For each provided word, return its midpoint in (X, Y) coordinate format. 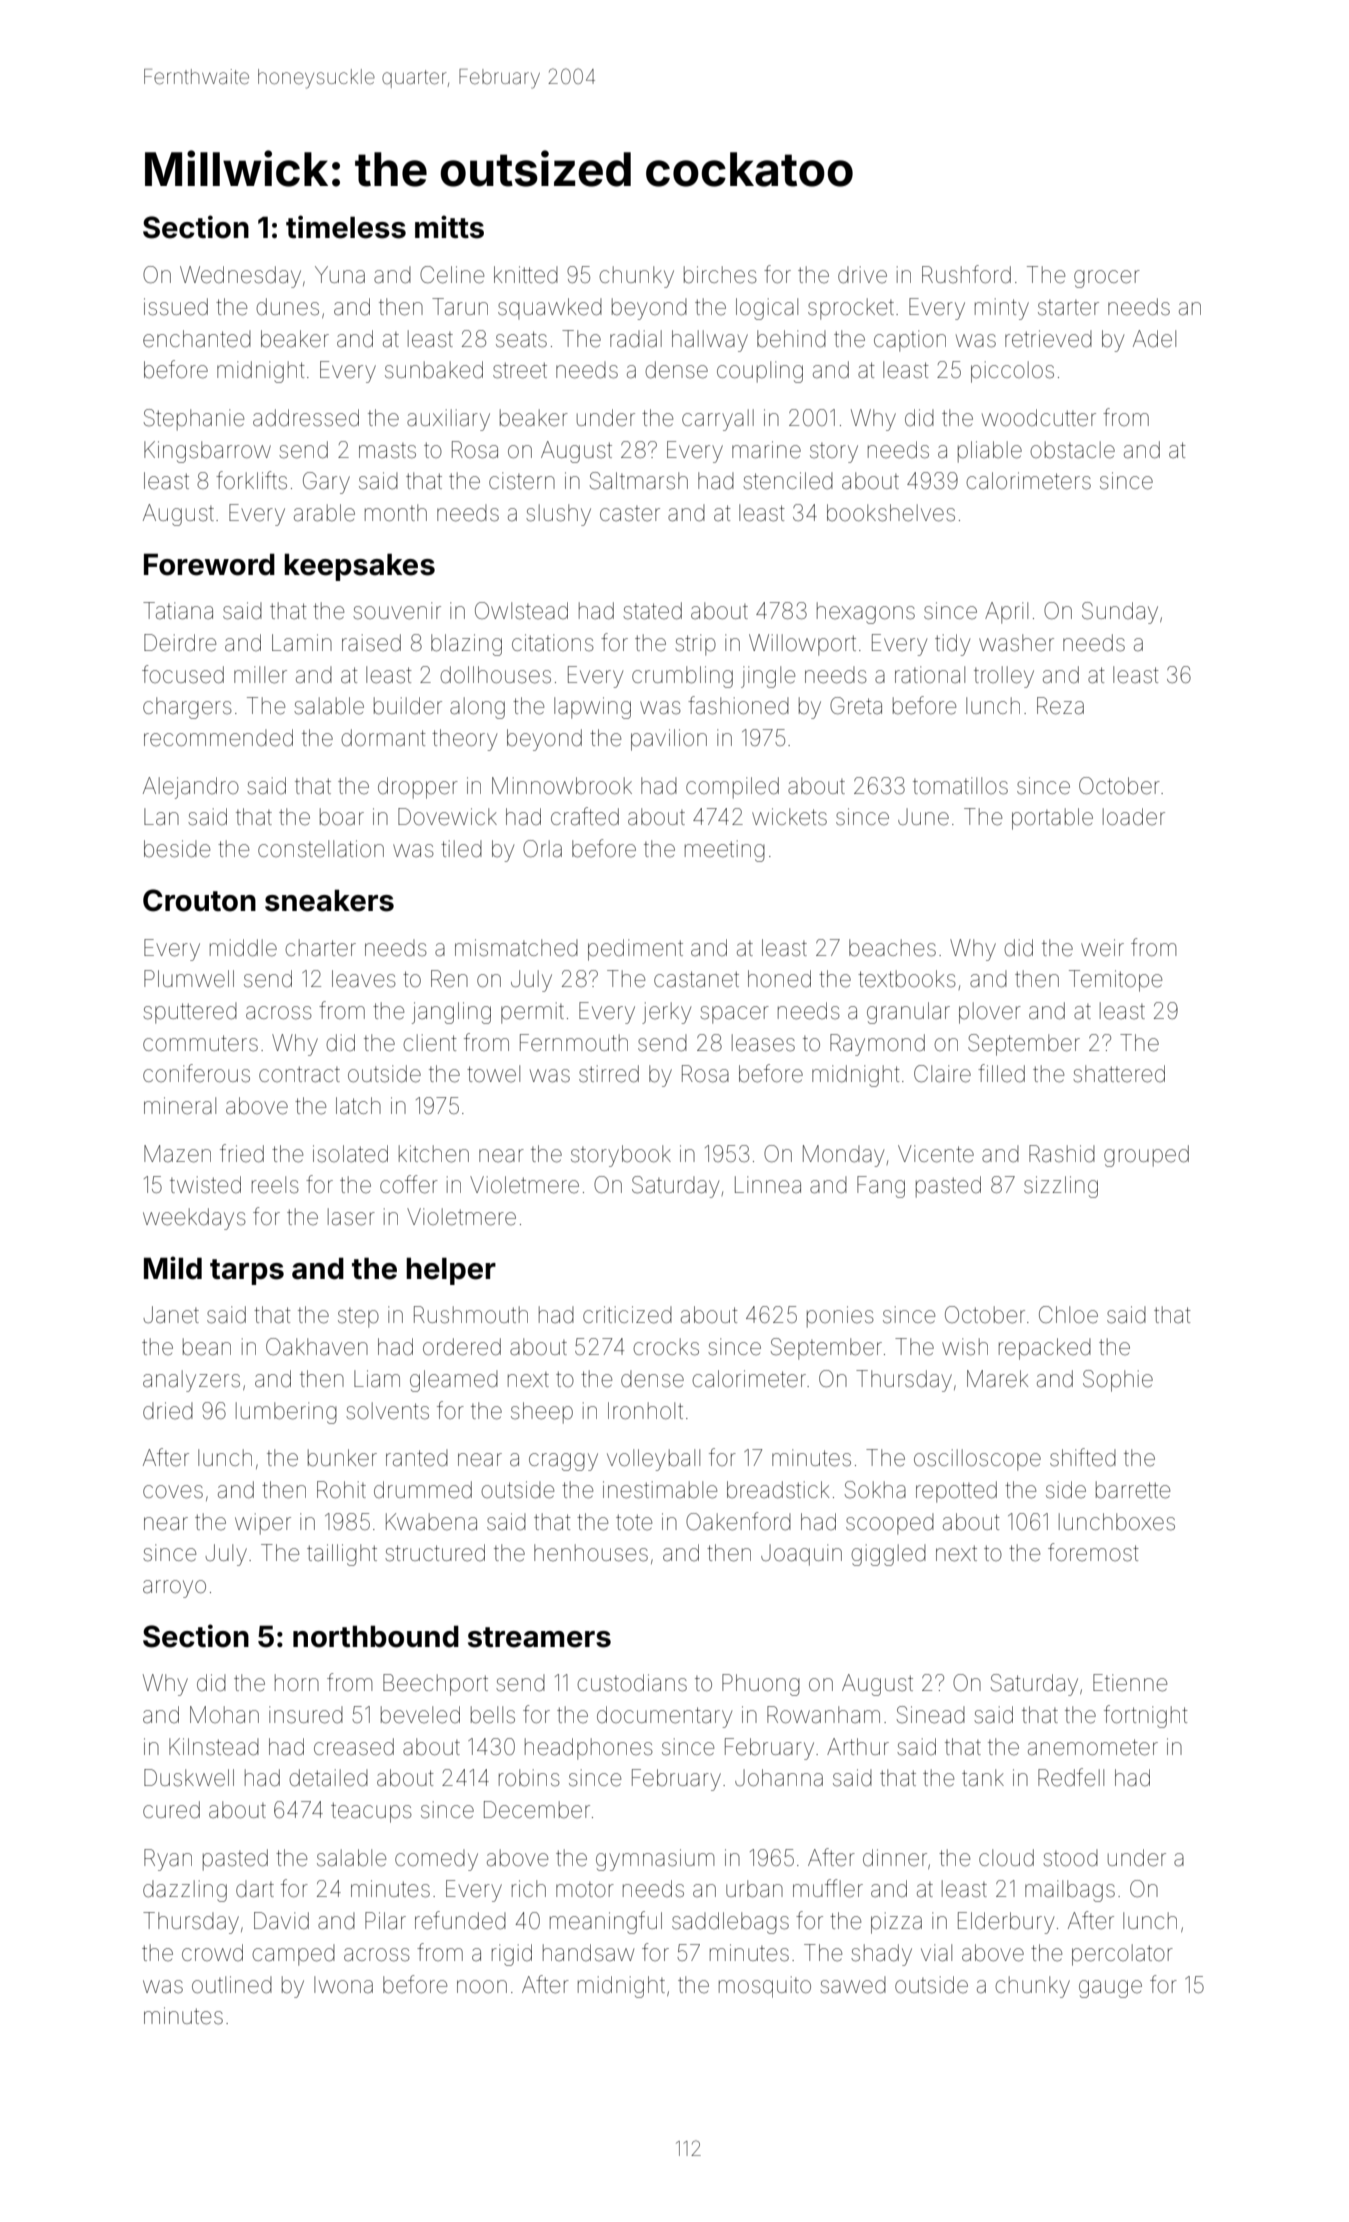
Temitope (1115, 981)
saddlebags (730, 1923)
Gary (326, 483)
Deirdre (180, 643)
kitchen (434, 1154)
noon (482, 1986)
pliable (990, 452)
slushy (558, 515)
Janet (171, 1315)
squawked (550, 308)
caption (910, 341)
